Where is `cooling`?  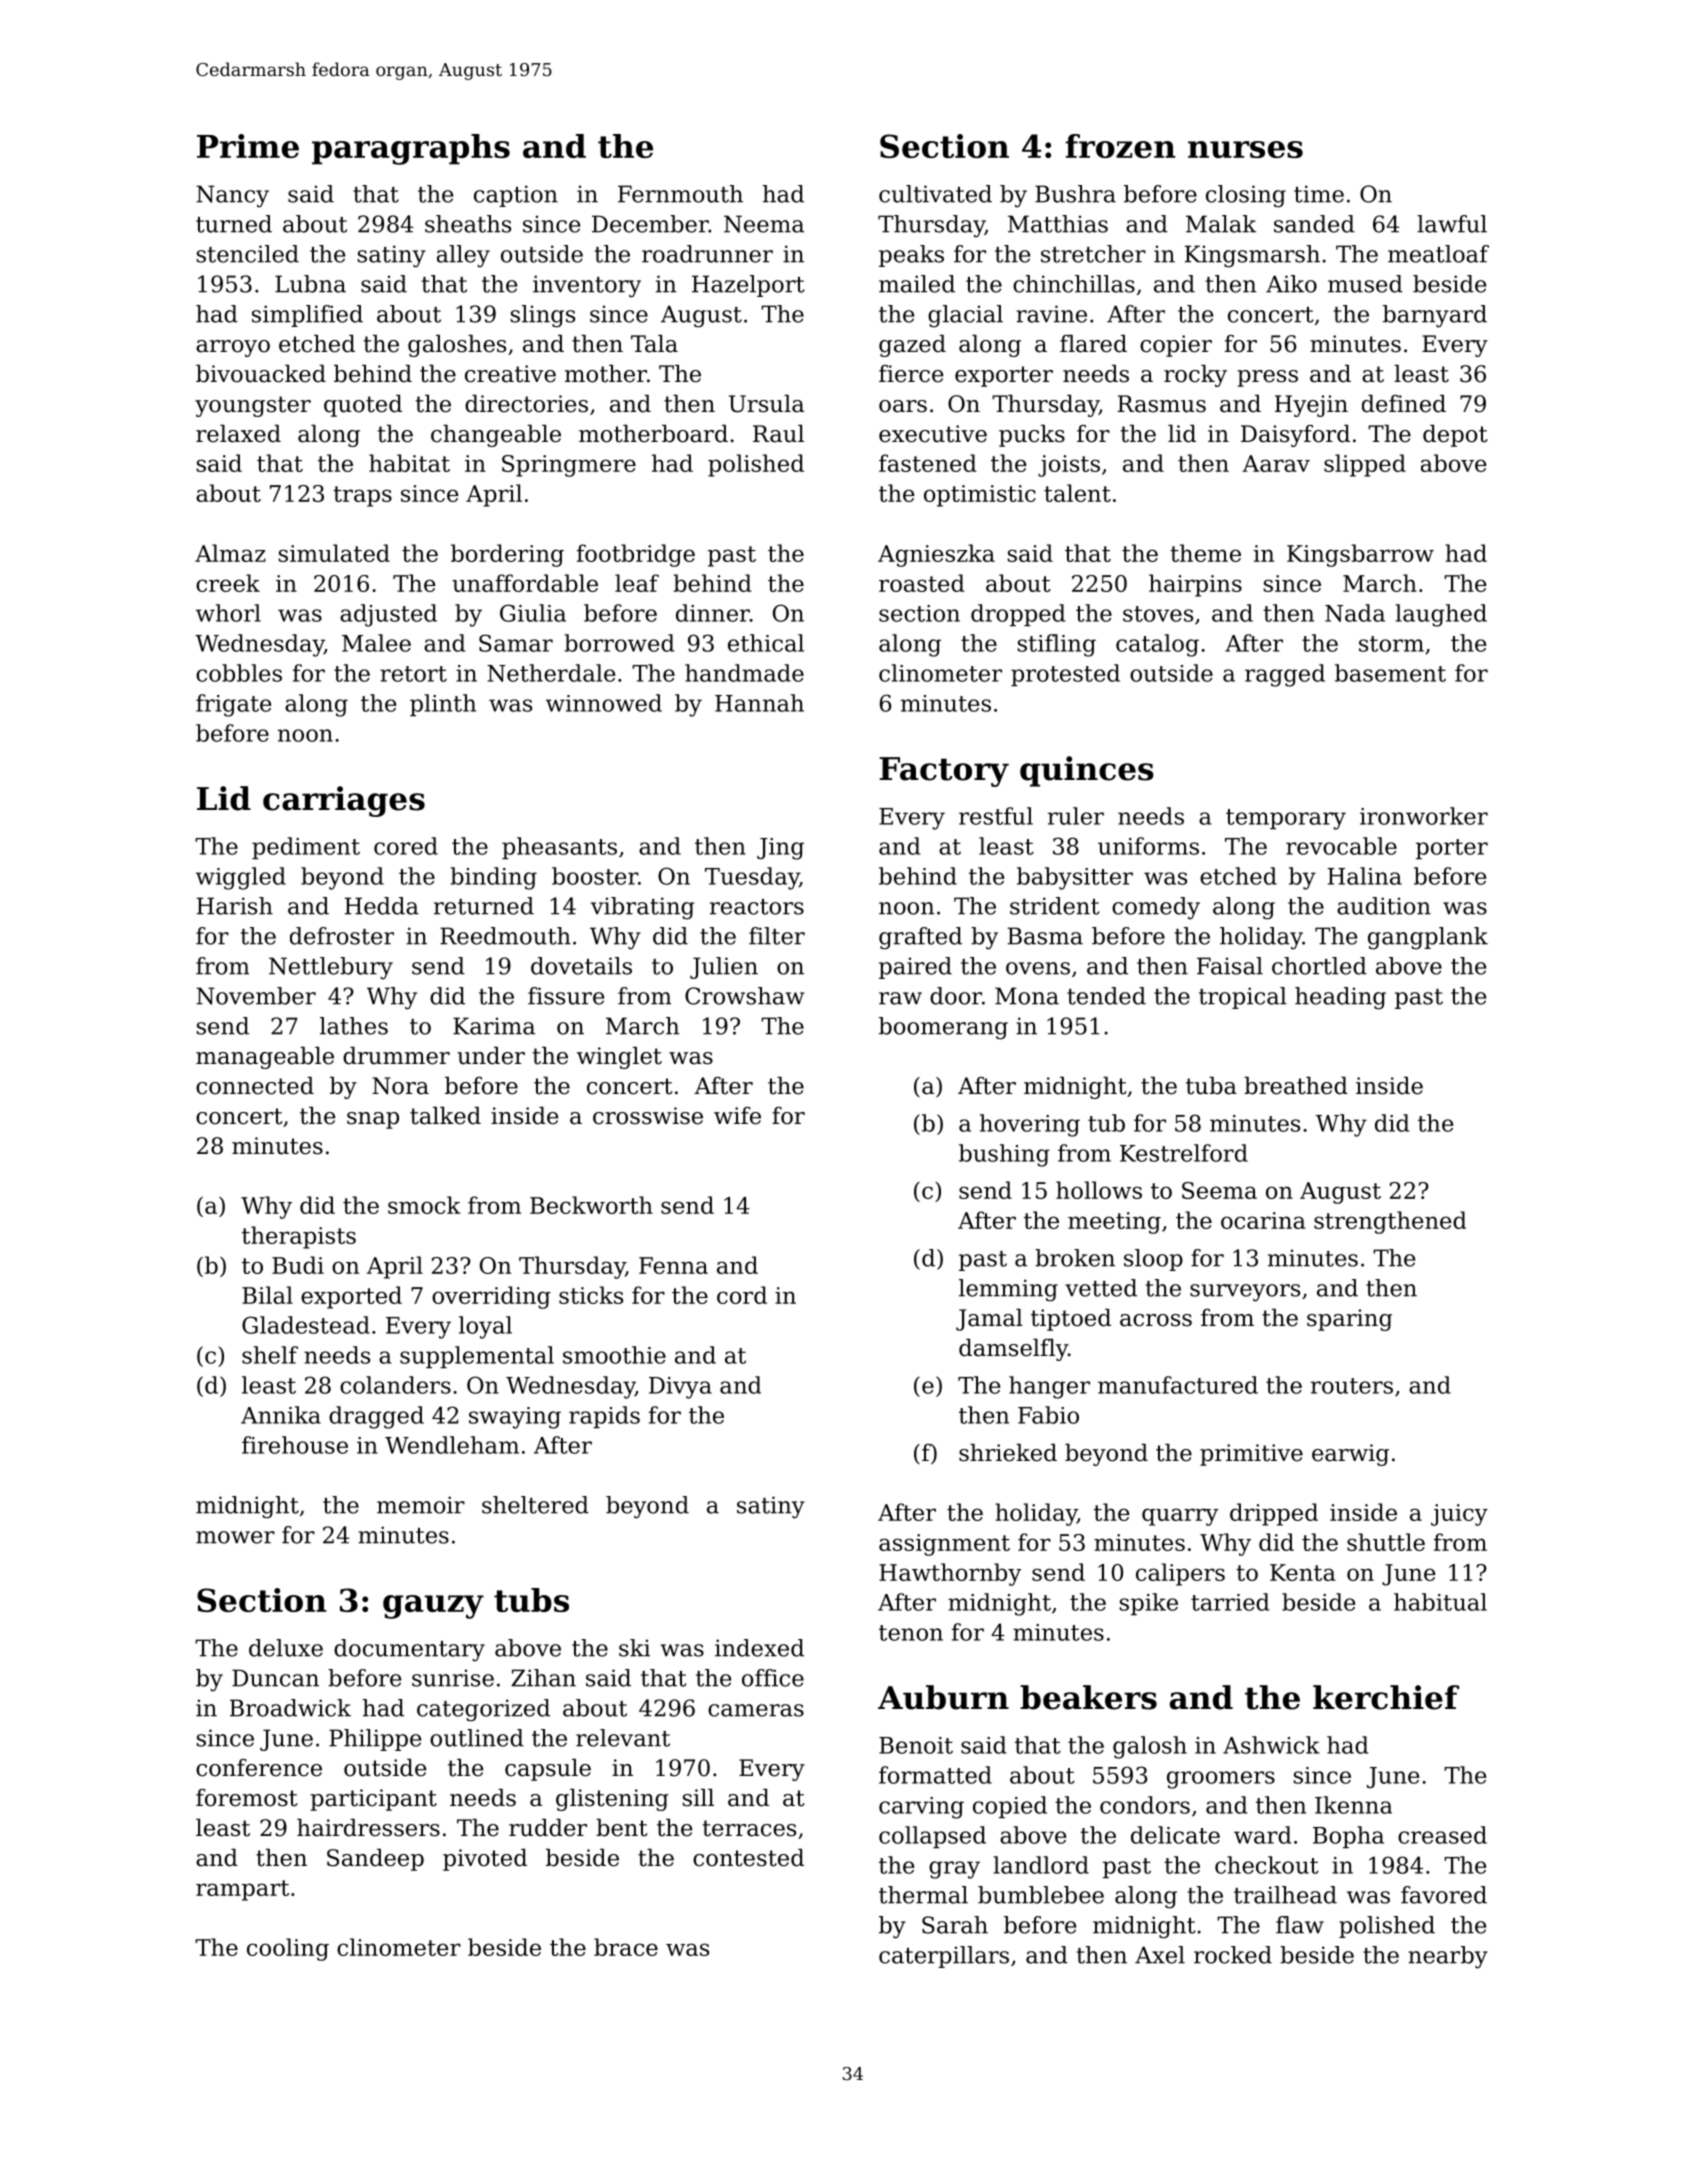 cooling is located at coordinates (288, 1949).
